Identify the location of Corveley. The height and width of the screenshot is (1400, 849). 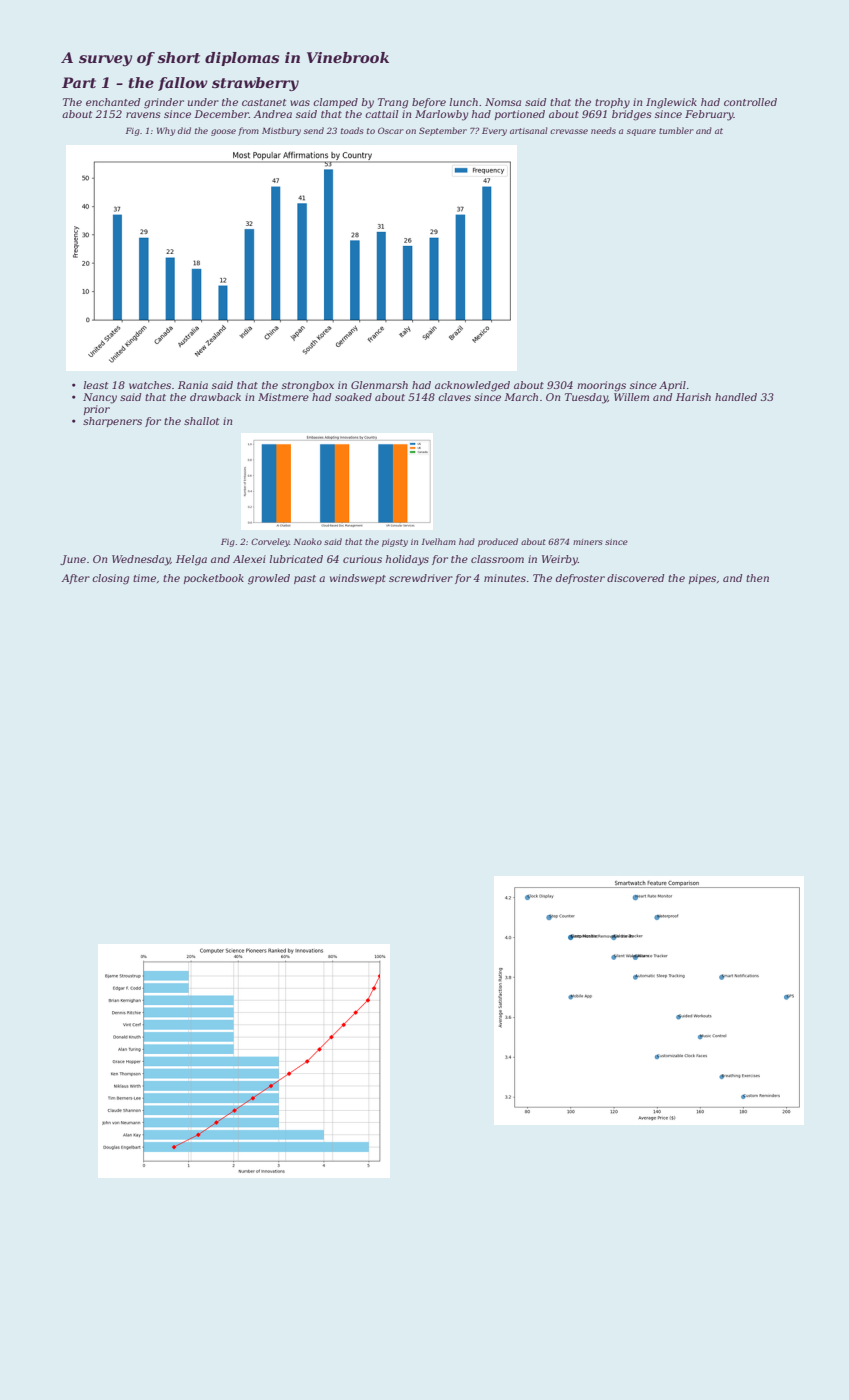
(270, 542).
